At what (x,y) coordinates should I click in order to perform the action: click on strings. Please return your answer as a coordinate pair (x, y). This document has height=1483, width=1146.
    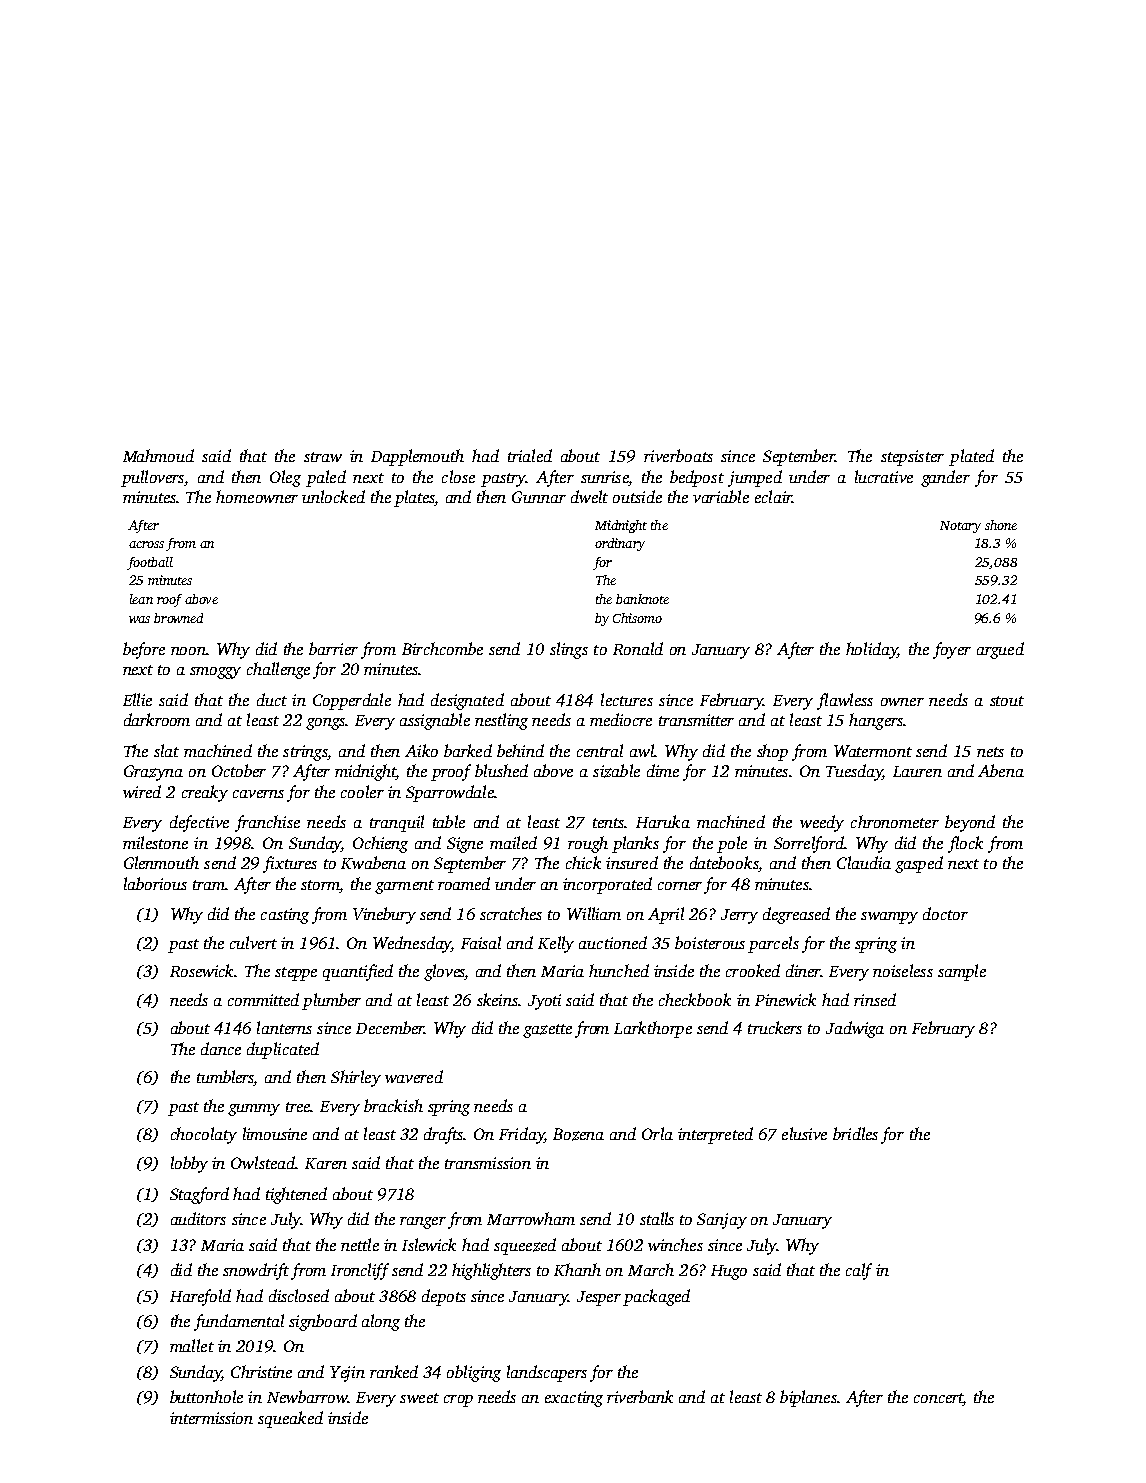
    Looking at the image, I should click on (305, 753).
